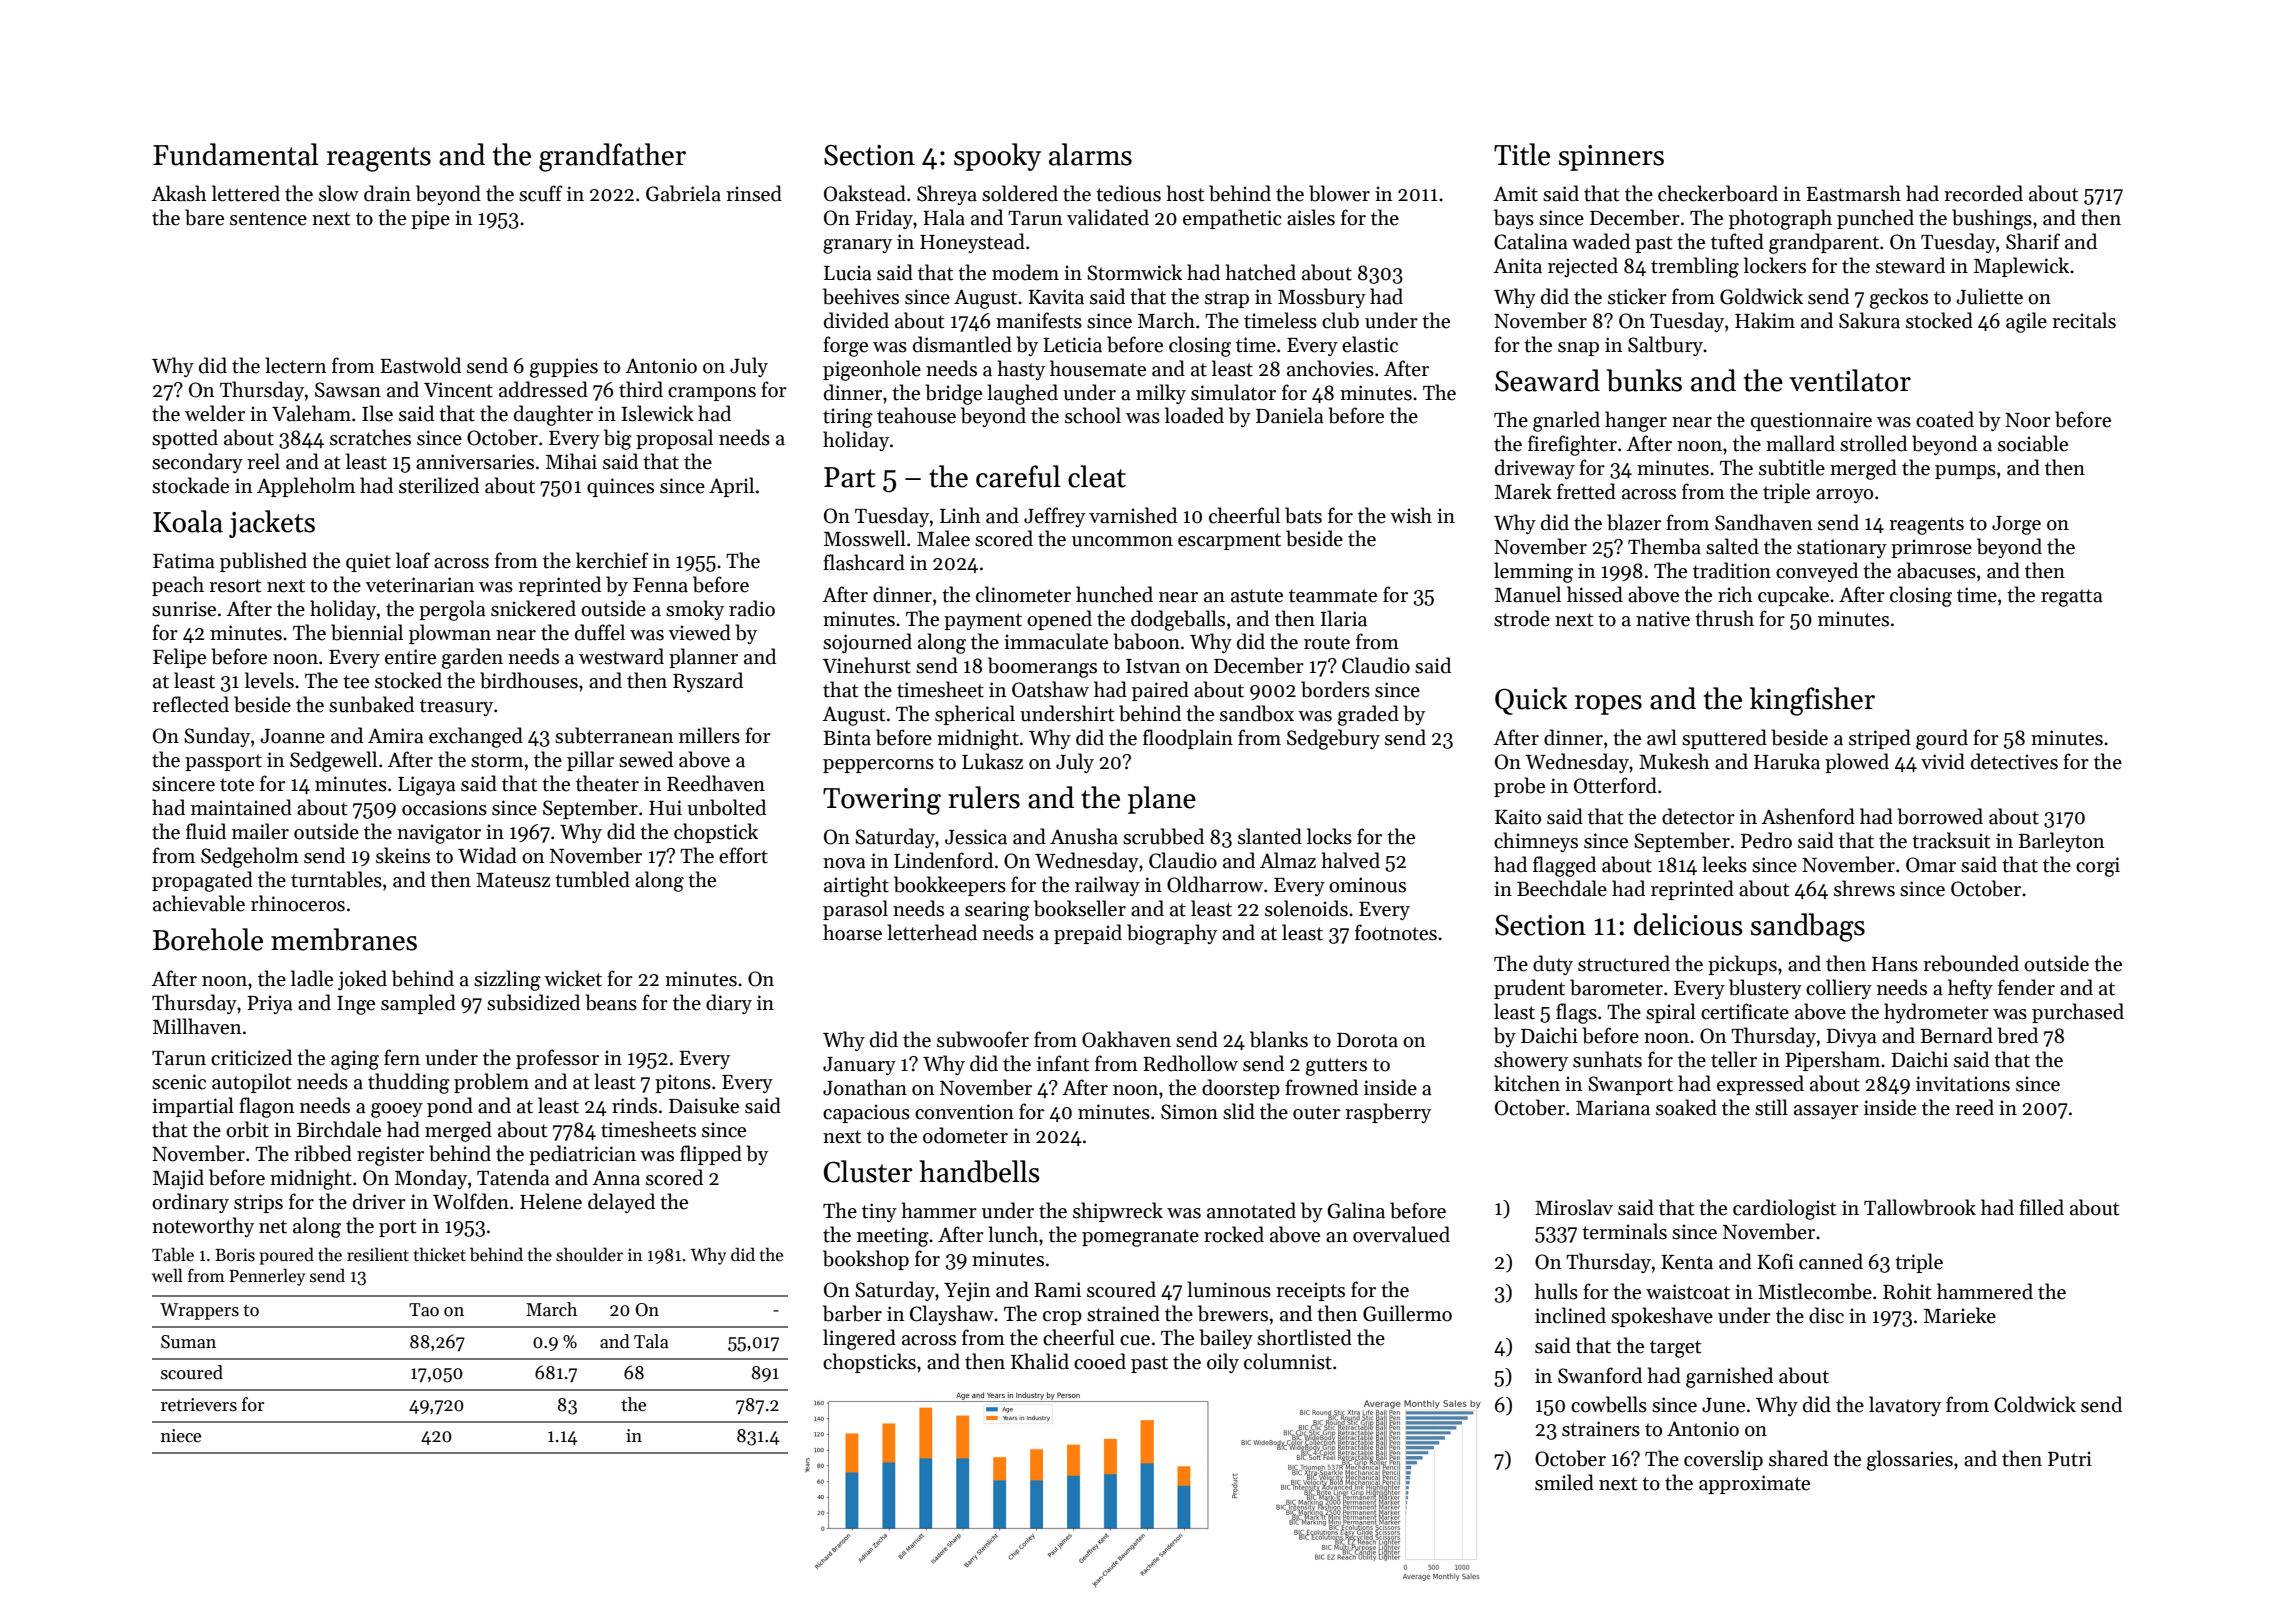 Image resolution: width=2282 pixels, height=1614 pixels. I want to click on Khalid, so click(1040, 1361).
